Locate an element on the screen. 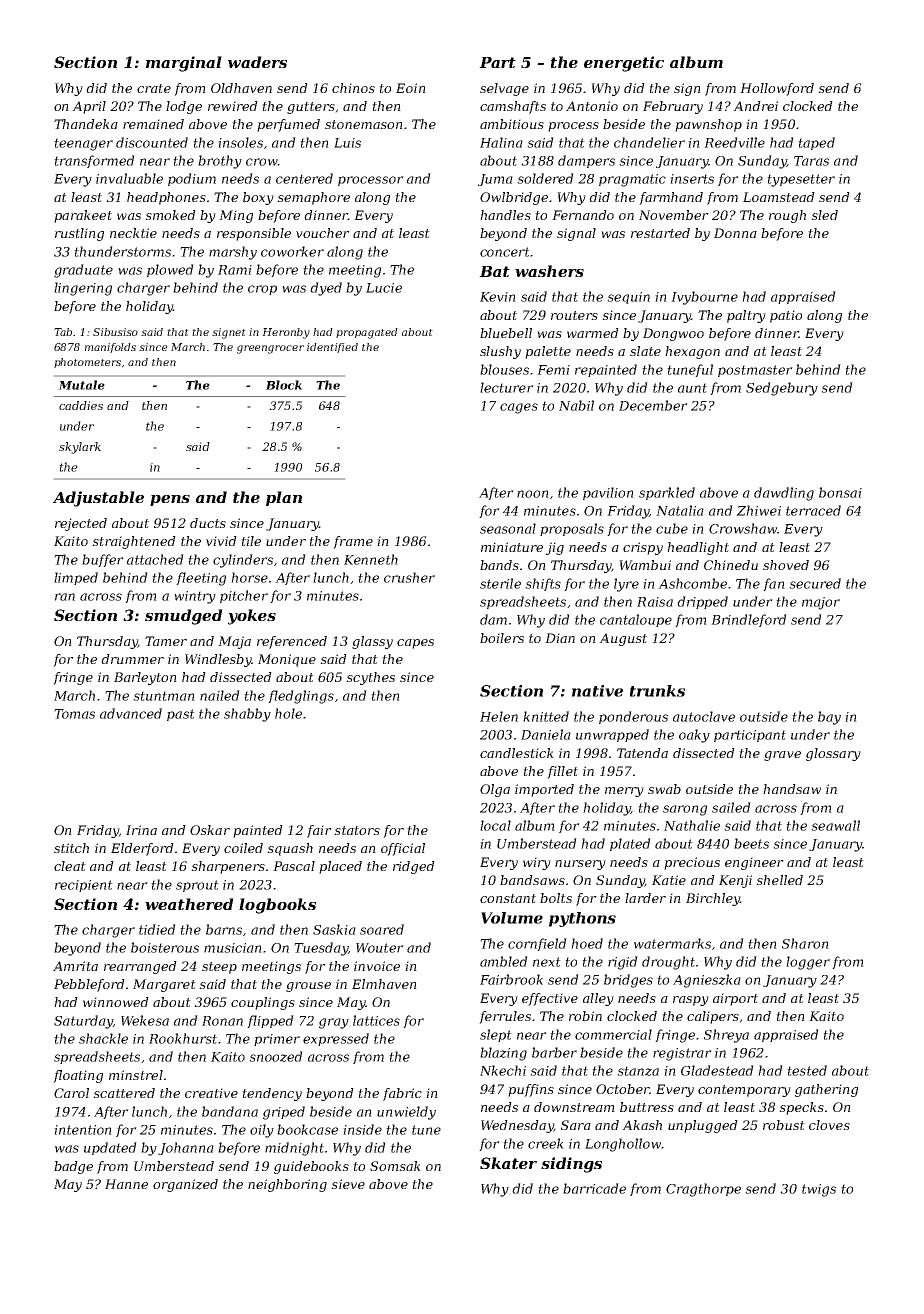  glassy is located at coordinates (372, 642).
